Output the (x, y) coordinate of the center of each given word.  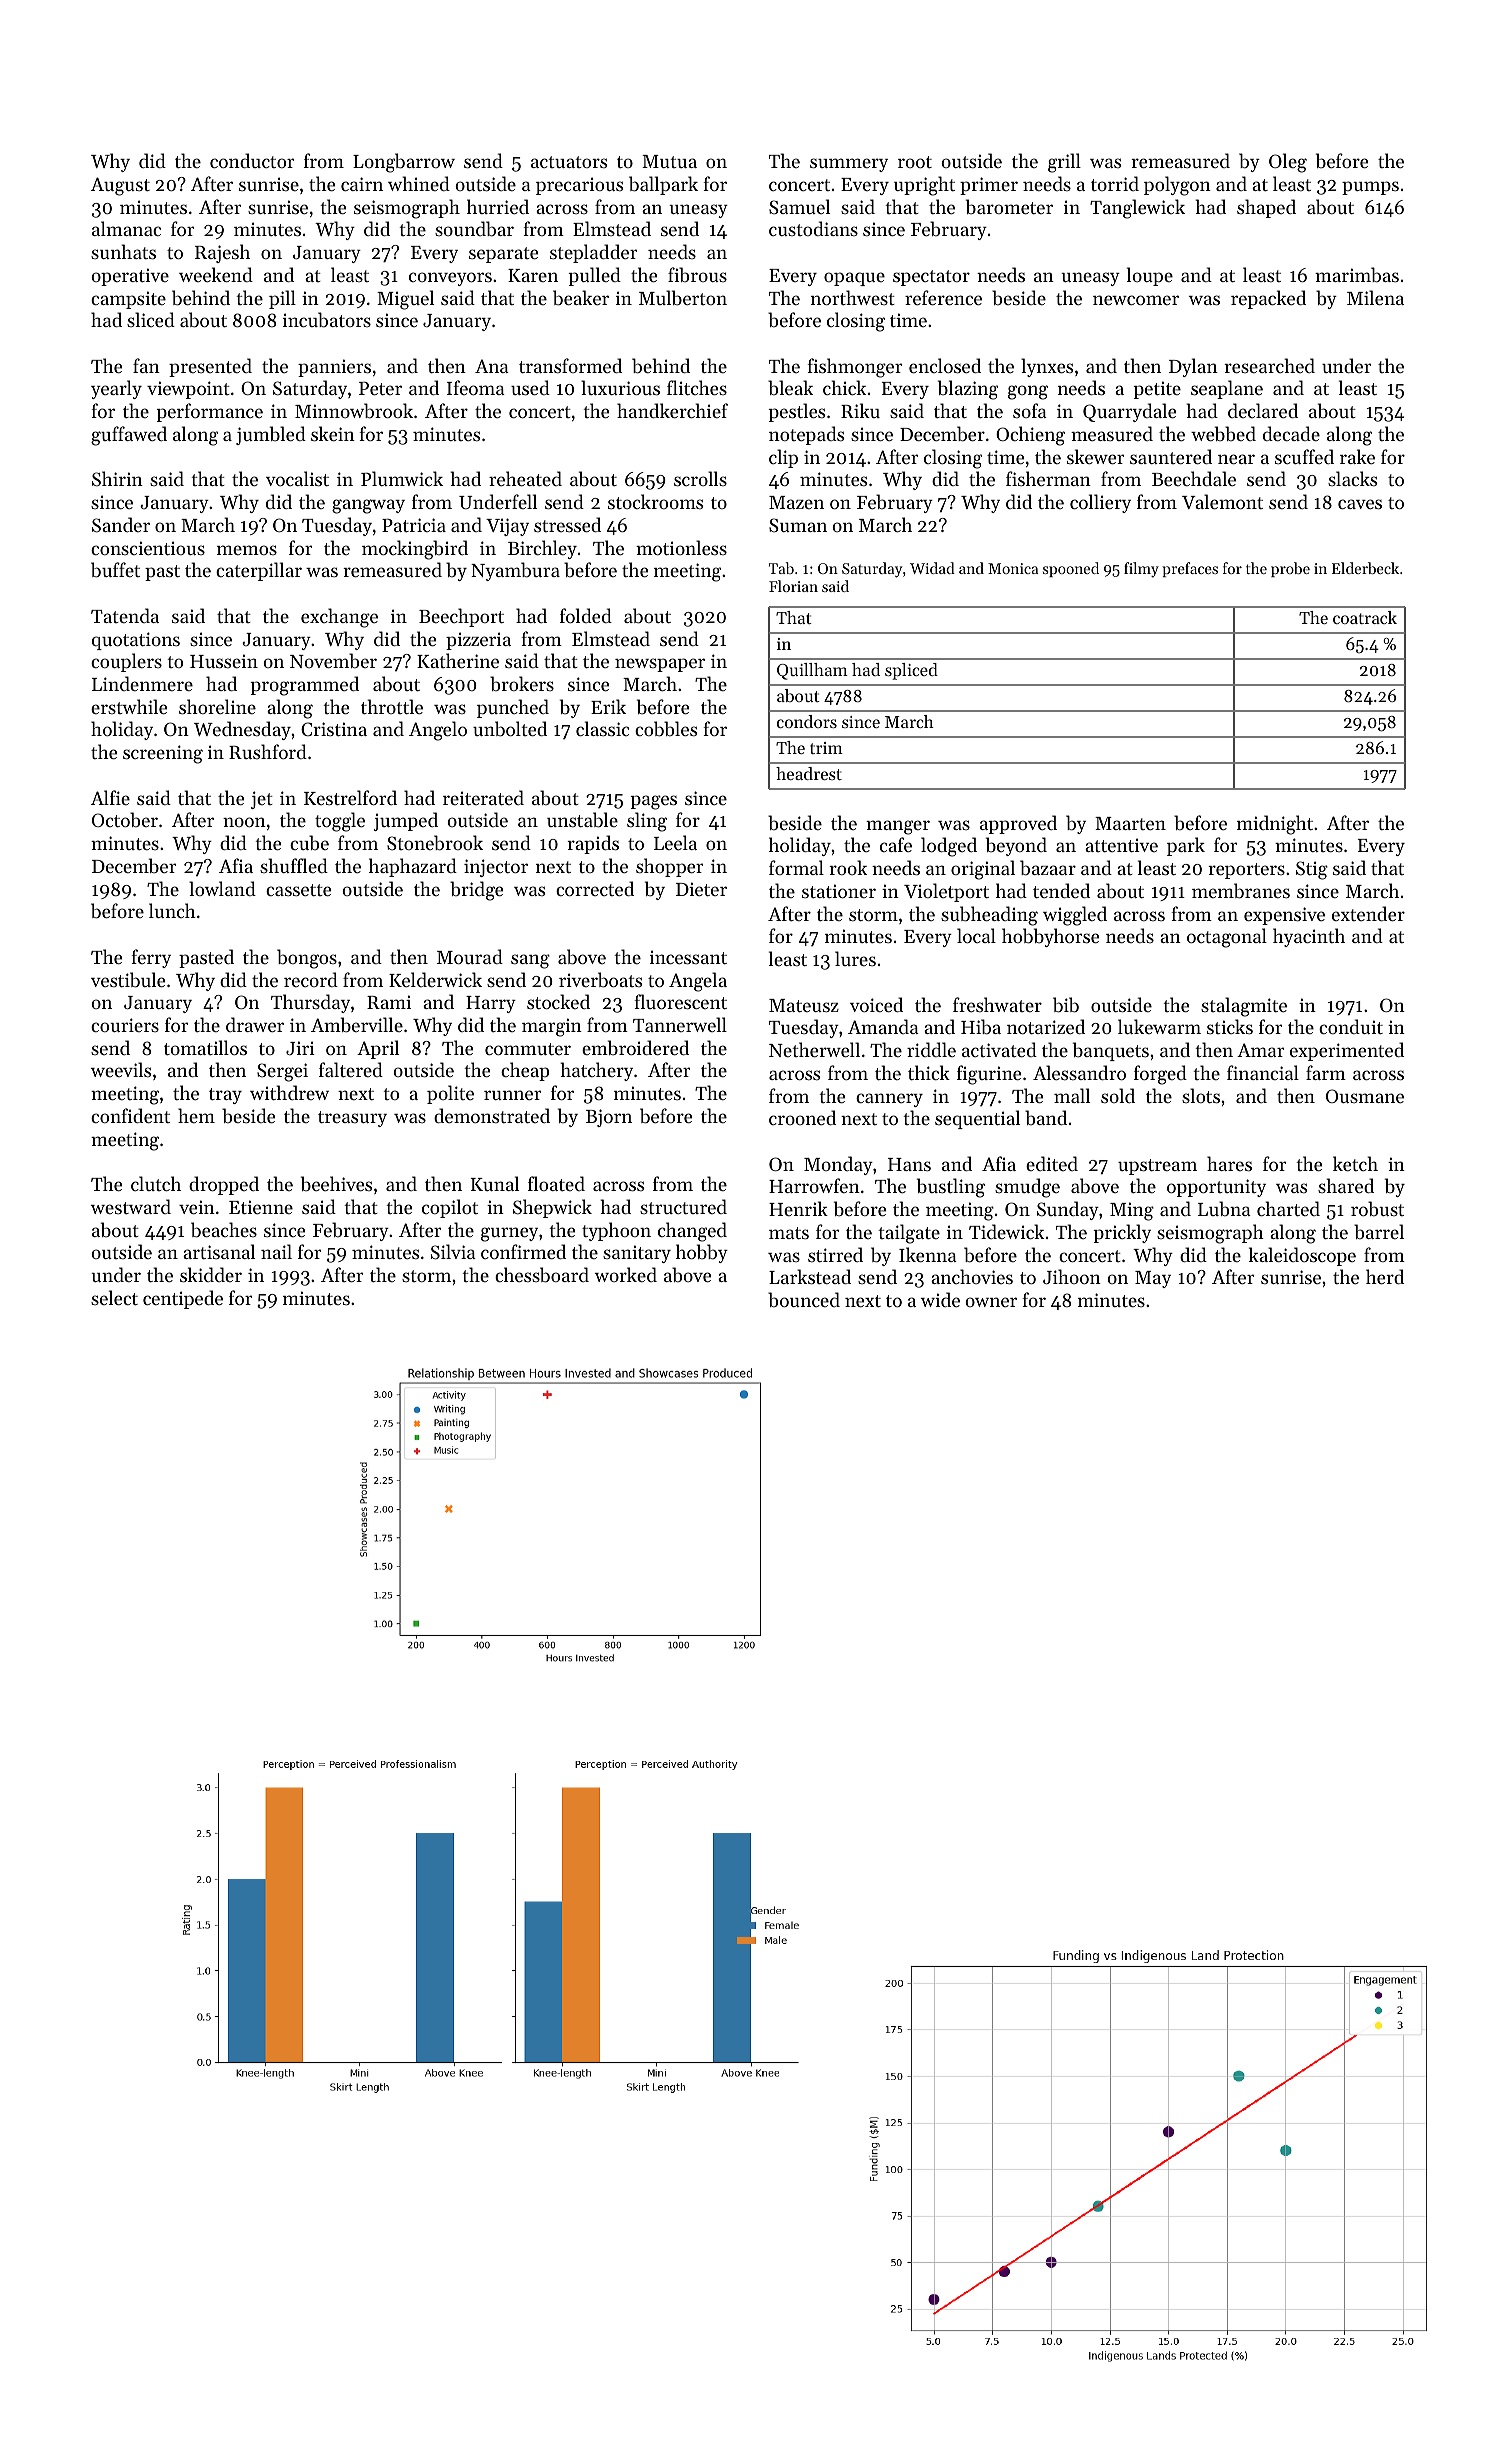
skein (333, 433)
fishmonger (855, 368)
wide (940, 1299)
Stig (1312, 870)
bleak (790, 387)
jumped (406, 821)
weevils (121, 1069)
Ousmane (1365, 1096)
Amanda (883, 1026)
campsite (128, 300)
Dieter (701, 889)
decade (1291, 433)
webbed (1223, 433)
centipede (183, 1299)
